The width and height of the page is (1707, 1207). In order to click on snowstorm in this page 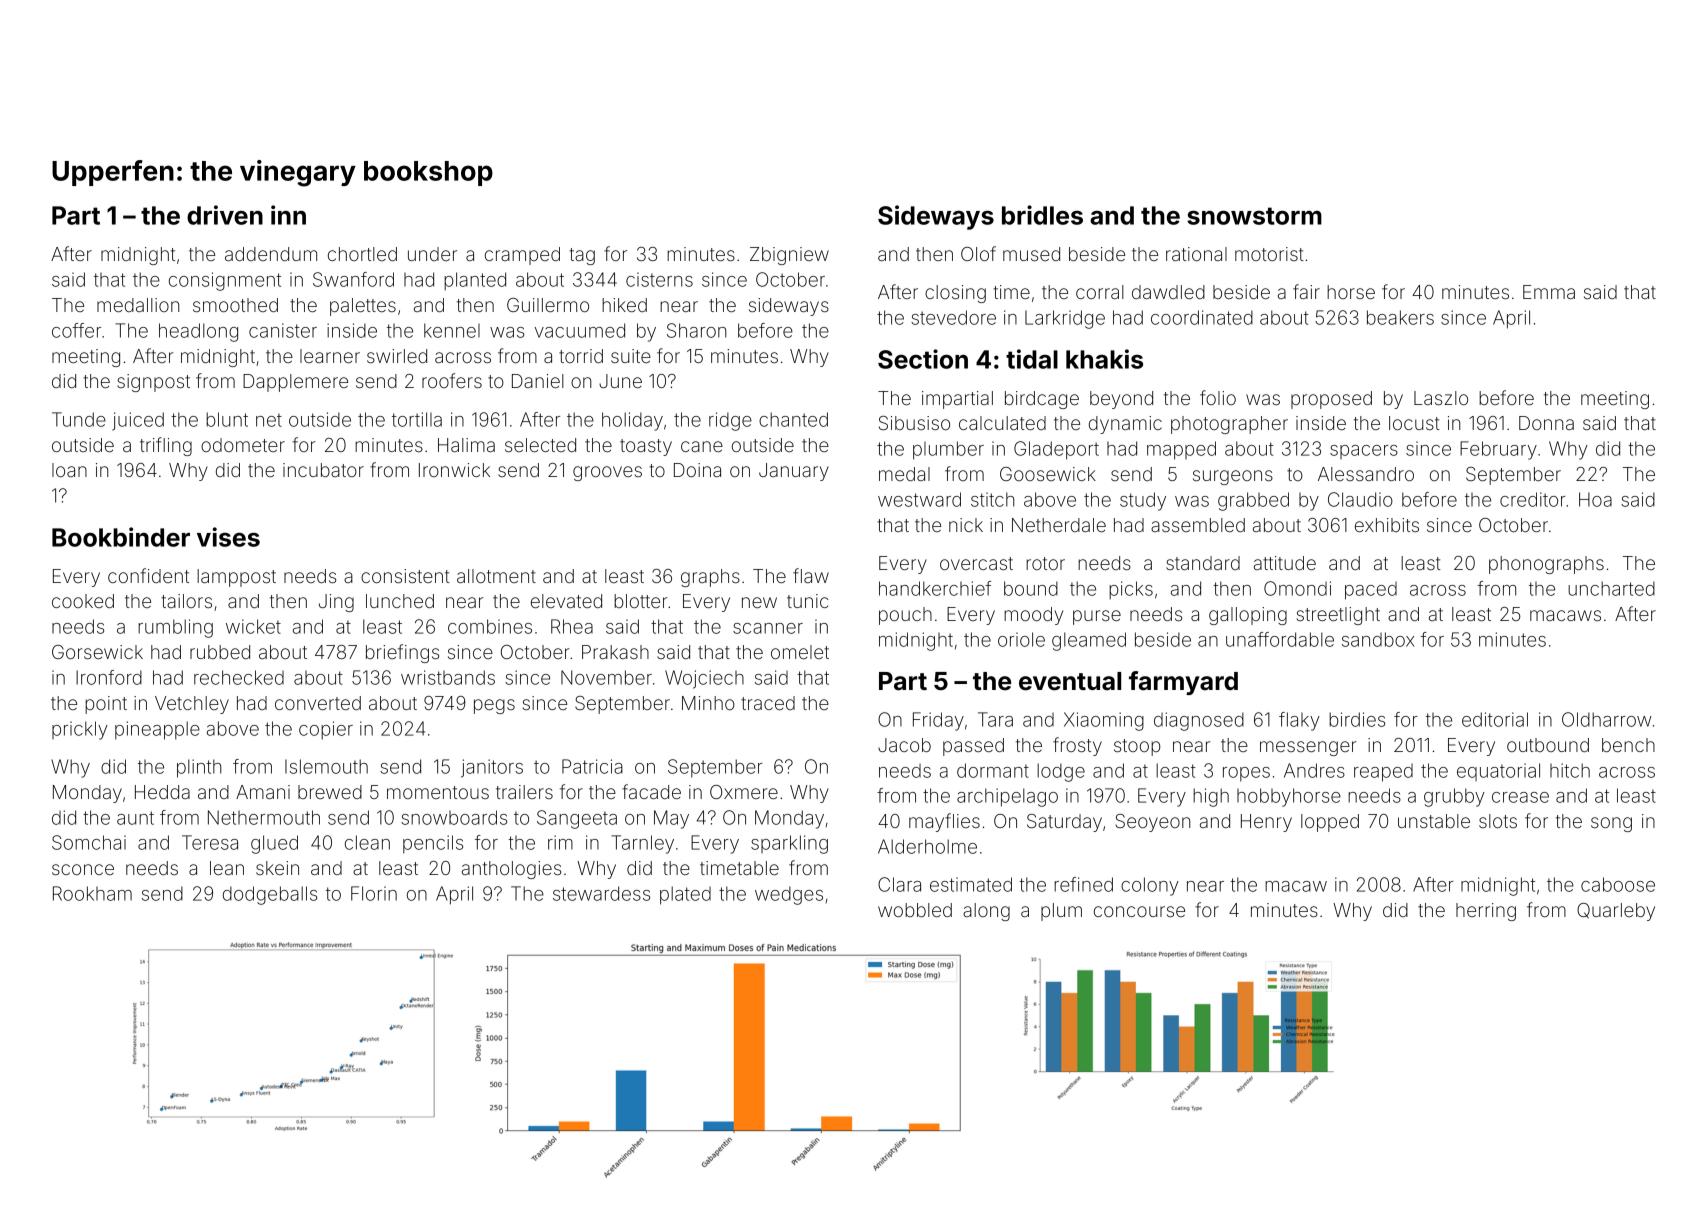, I will do `click(1254, 216)`.
